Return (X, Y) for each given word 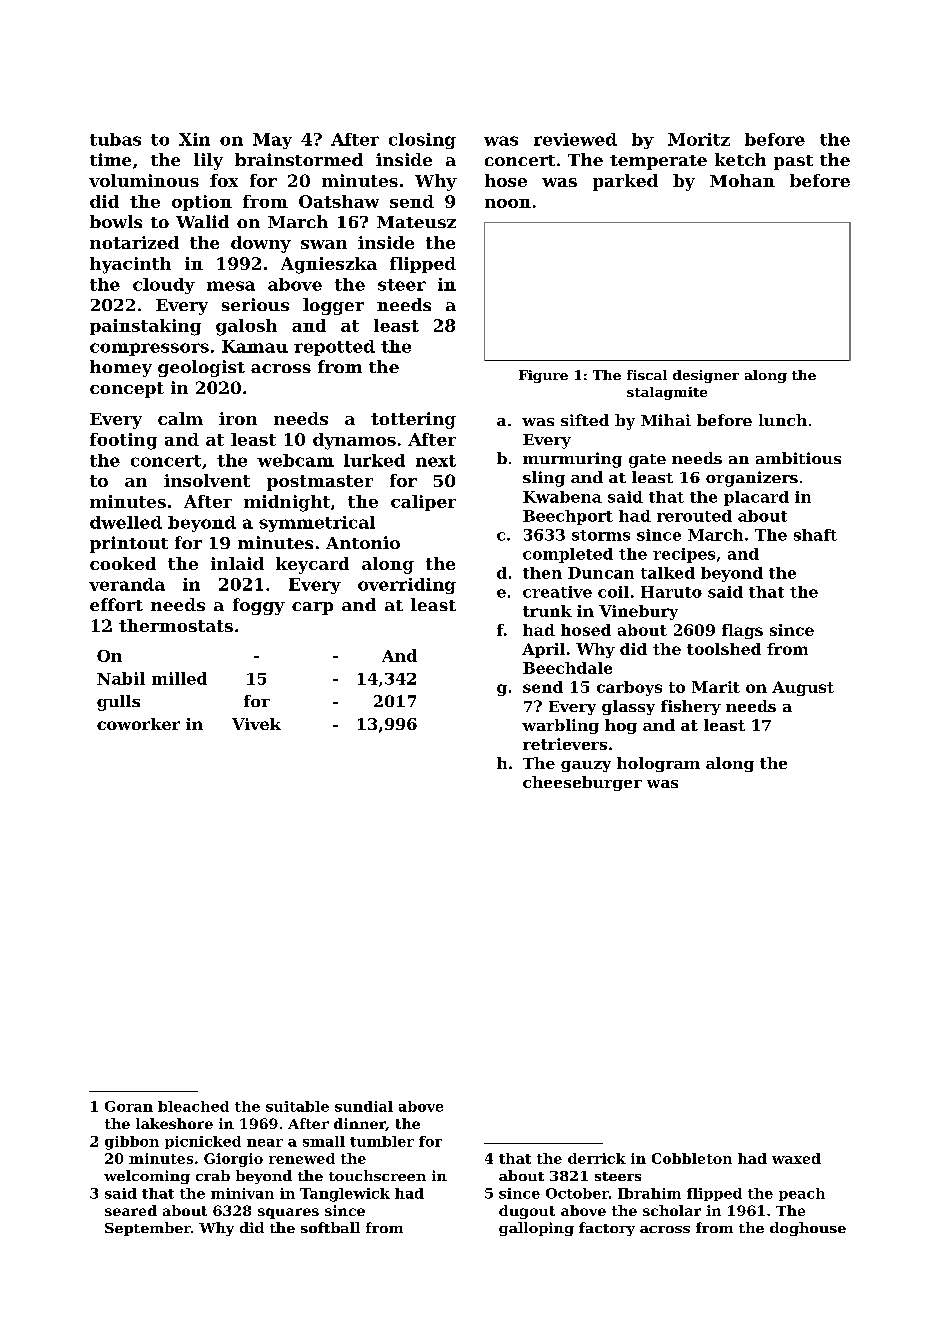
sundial (364, 1106)
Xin (194, 139)
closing (422, 141)
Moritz (699, 139)
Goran (129, 1106)
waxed (796, 1158)
